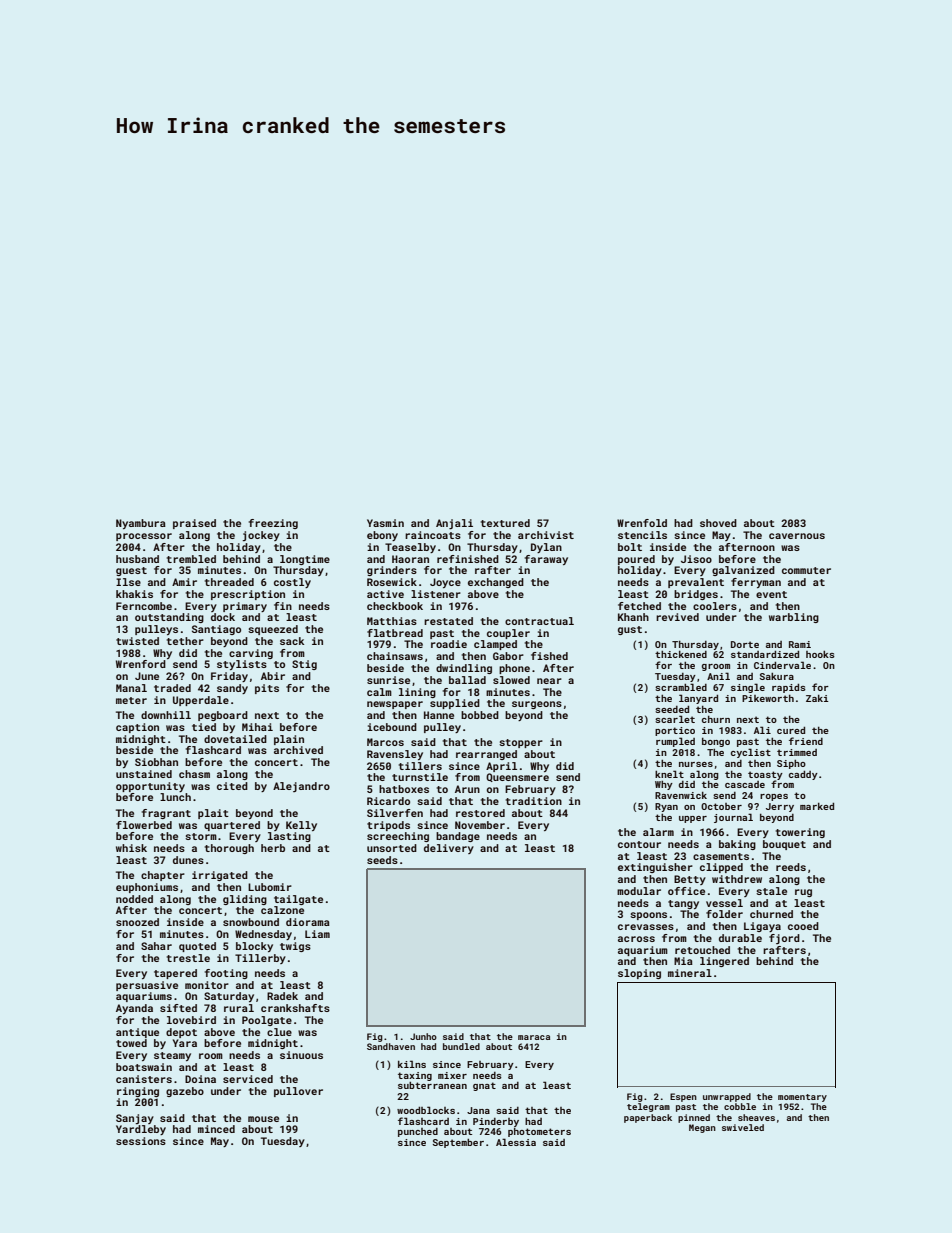  Describe the element at coordinates (546, 535) in the screenshot. I see `archivist` at that location.
